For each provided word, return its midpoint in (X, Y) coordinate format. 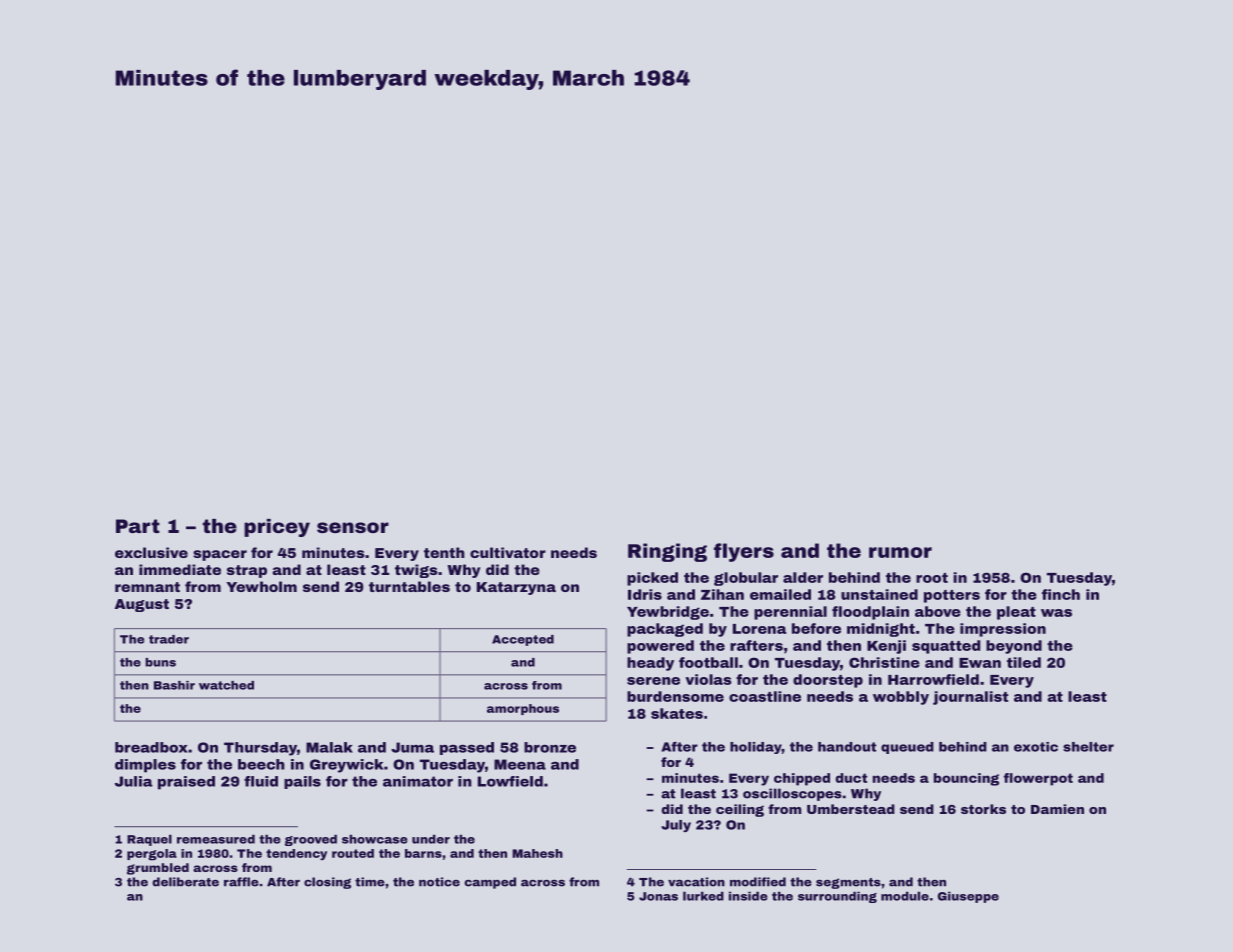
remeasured (216, 839)
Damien (1057, 809)
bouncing (966, 779)
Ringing (667, 552)
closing (327, 883)
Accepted (523, 640)
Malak (329, 747)
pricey (277, 528)
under (431, 839)
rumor (900, 552)
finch (1061, 594)
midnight (881, 630)
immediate (180, 569)
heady (650, 664)
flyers (744, 552)
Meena (520, 764)
